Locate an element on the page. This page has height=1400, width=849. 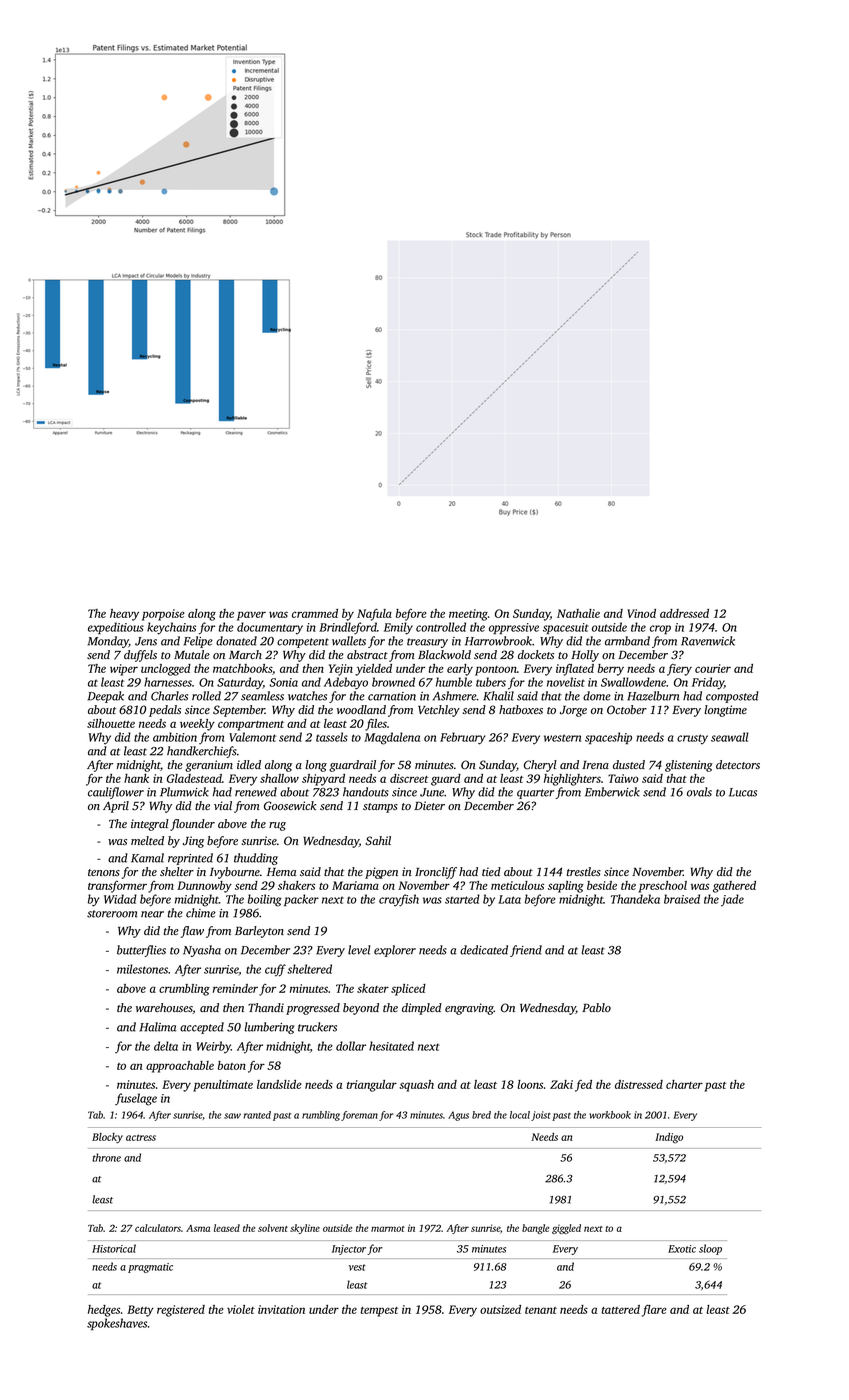
Pablo is located at coordinates (596, 1007).
